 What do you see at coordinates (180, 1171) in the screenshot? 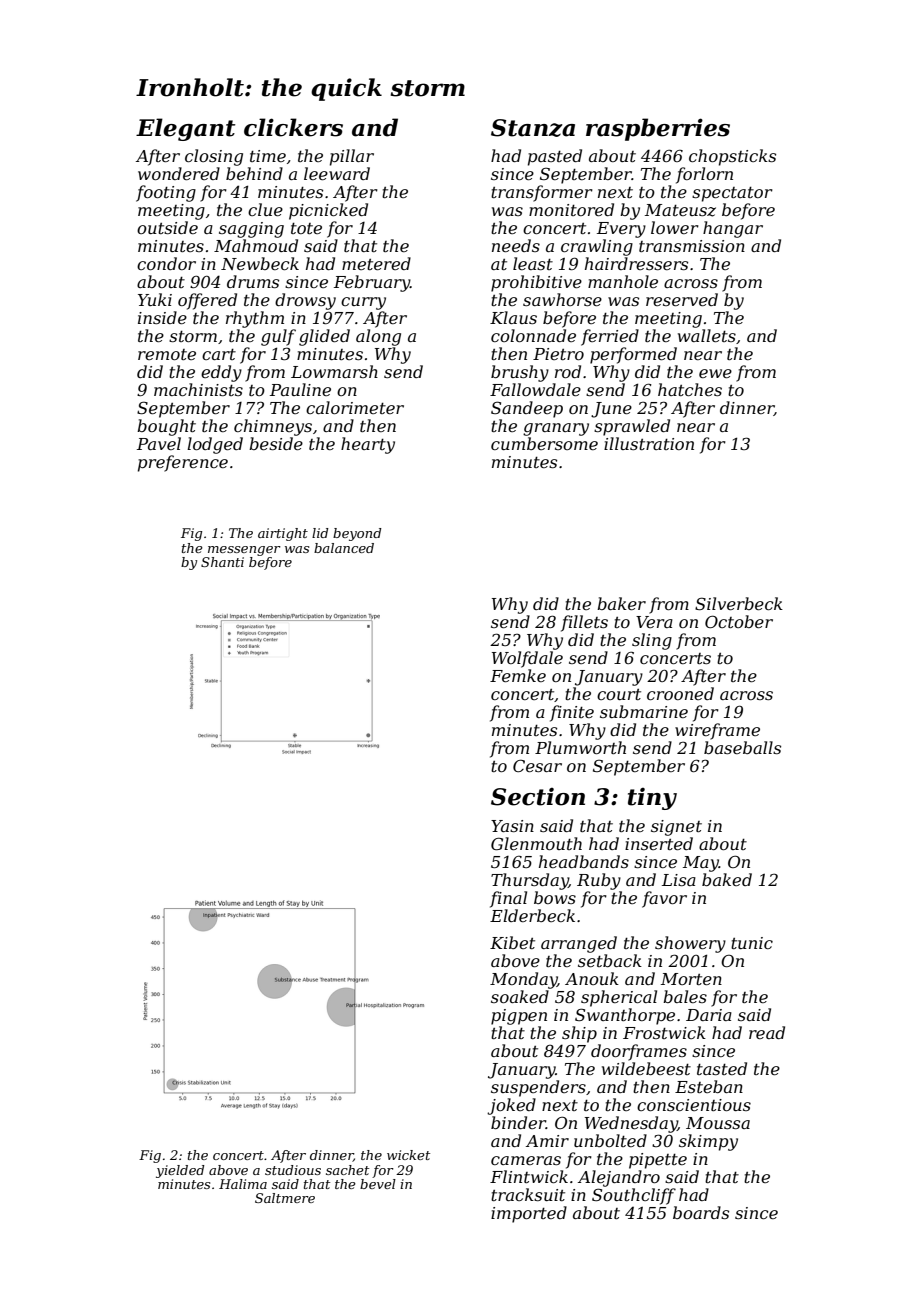
I see `yielded` at bounding box center [180, 1171].
